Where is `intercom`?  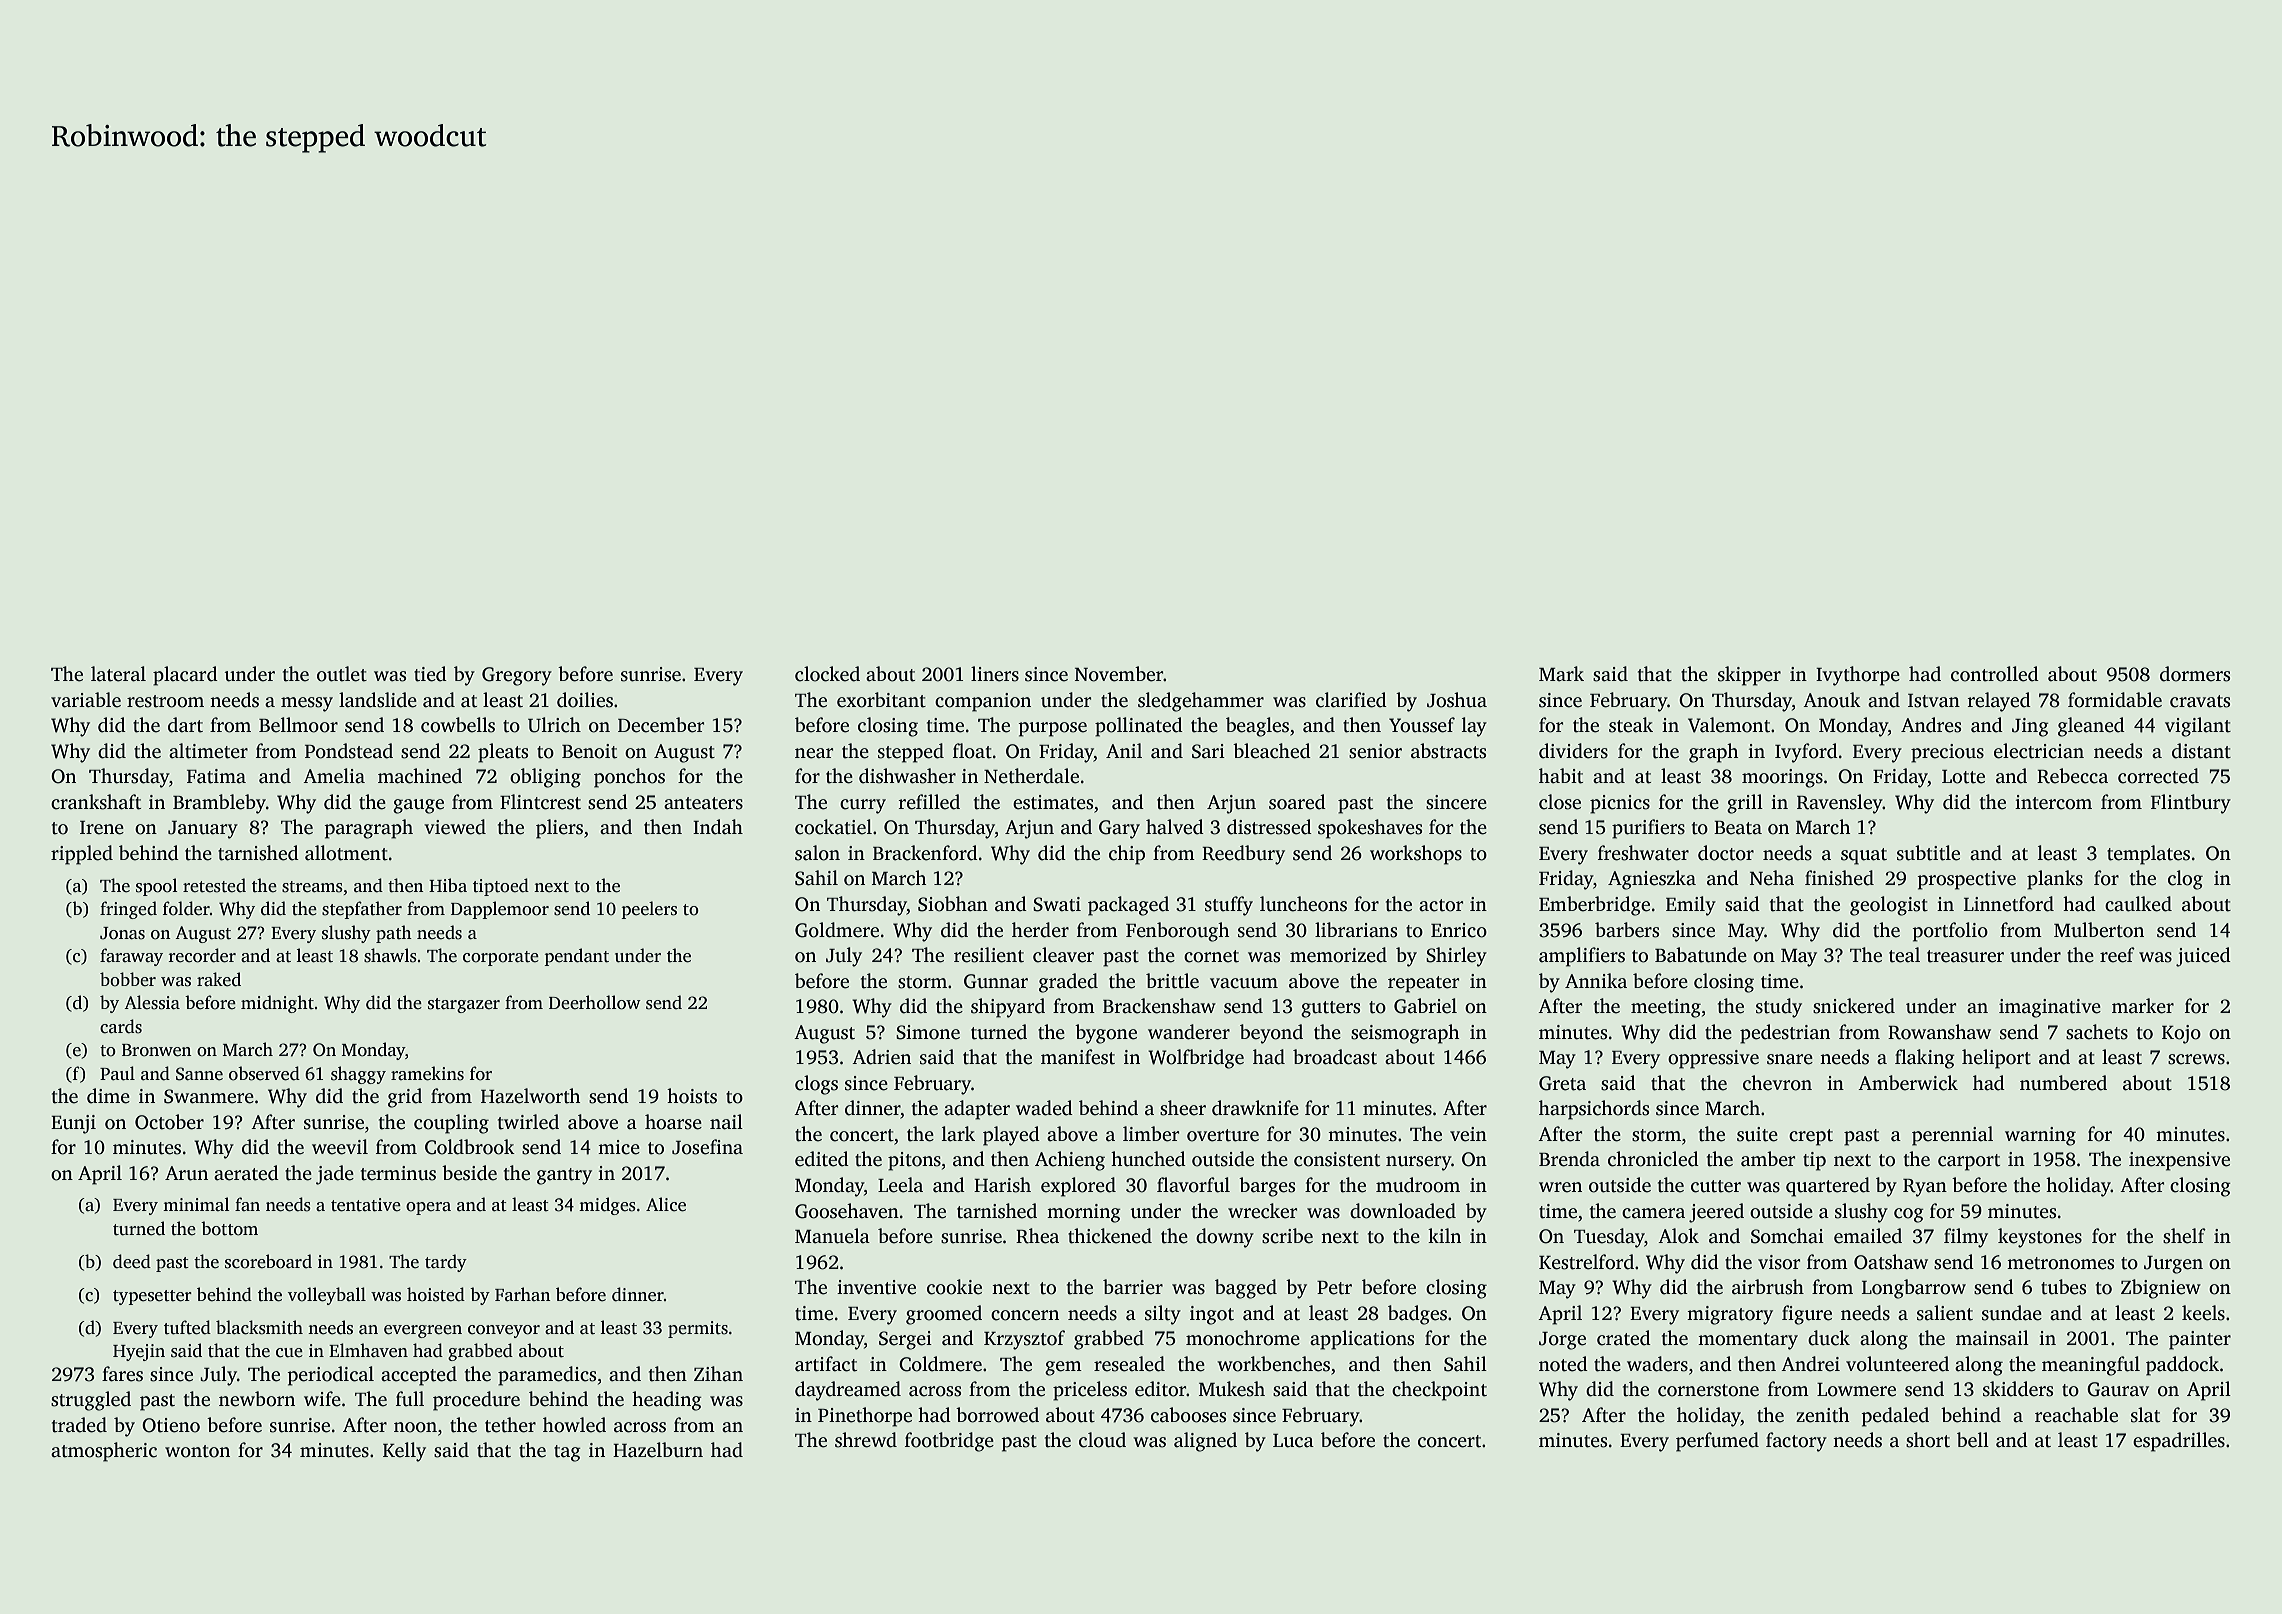 intercom is located at coordinates (2053, 802).
